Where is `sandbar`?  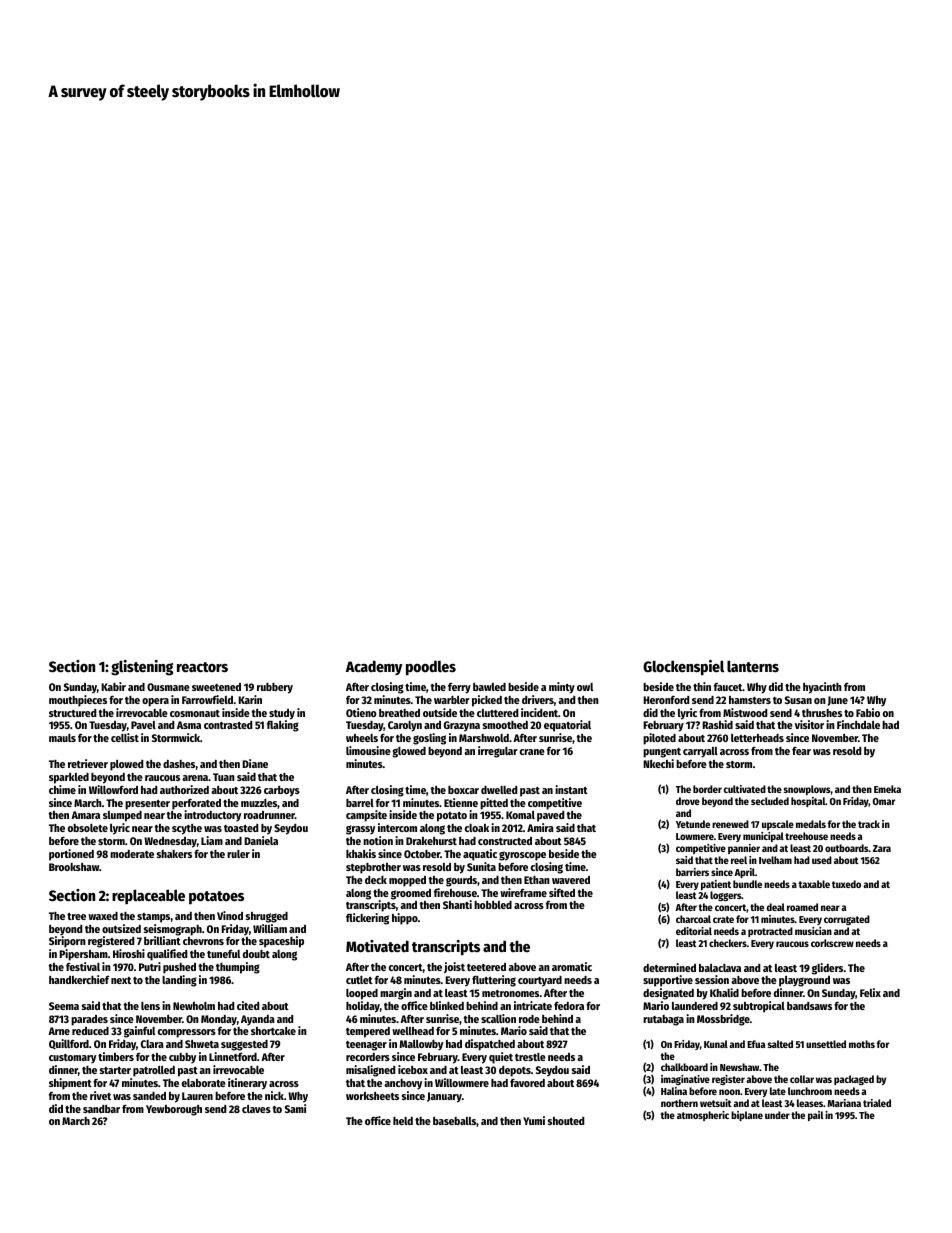
sandbar is located at coordinates (101, 1109).
